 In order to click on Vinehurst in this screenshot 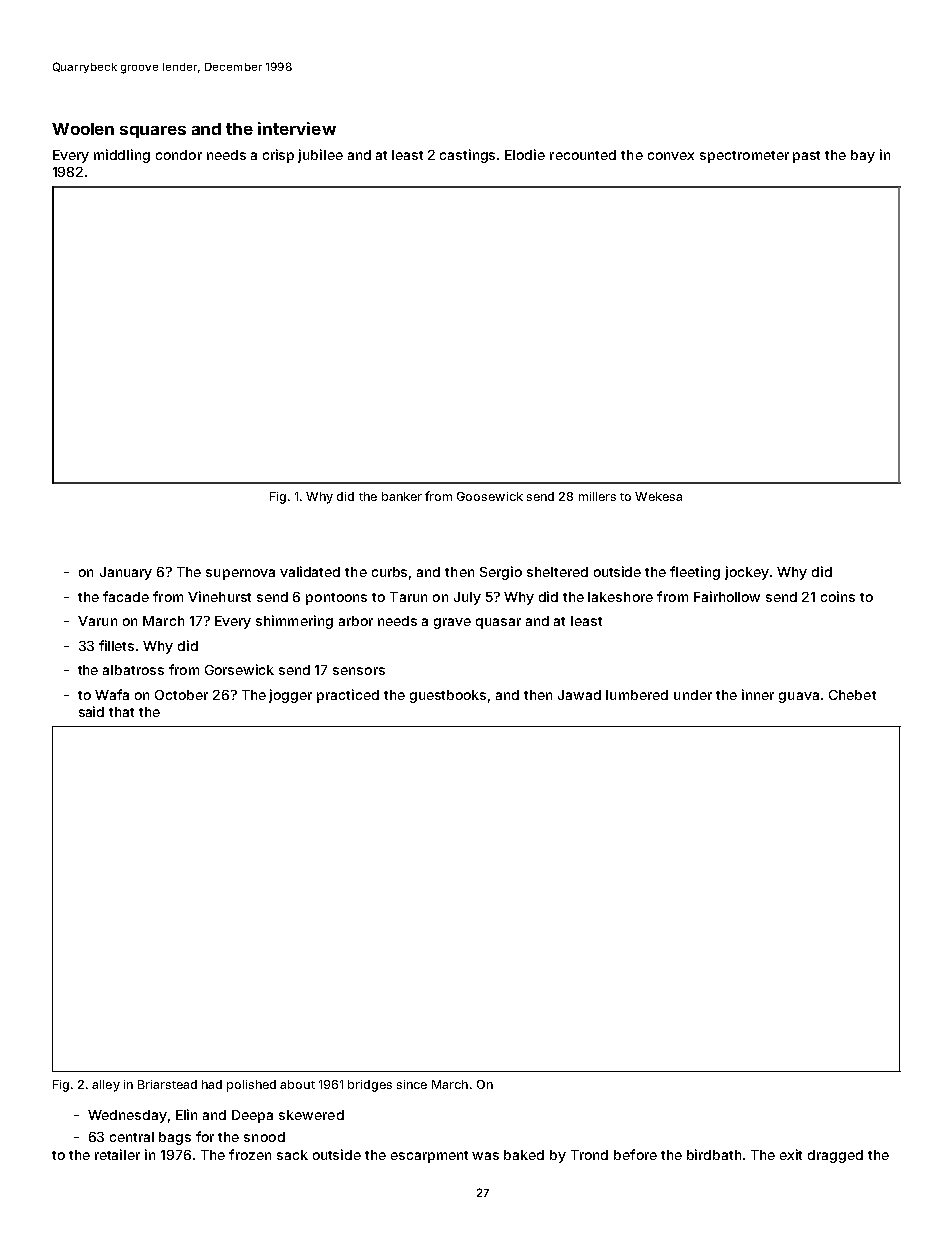, I will do `click(219, 596)`.
